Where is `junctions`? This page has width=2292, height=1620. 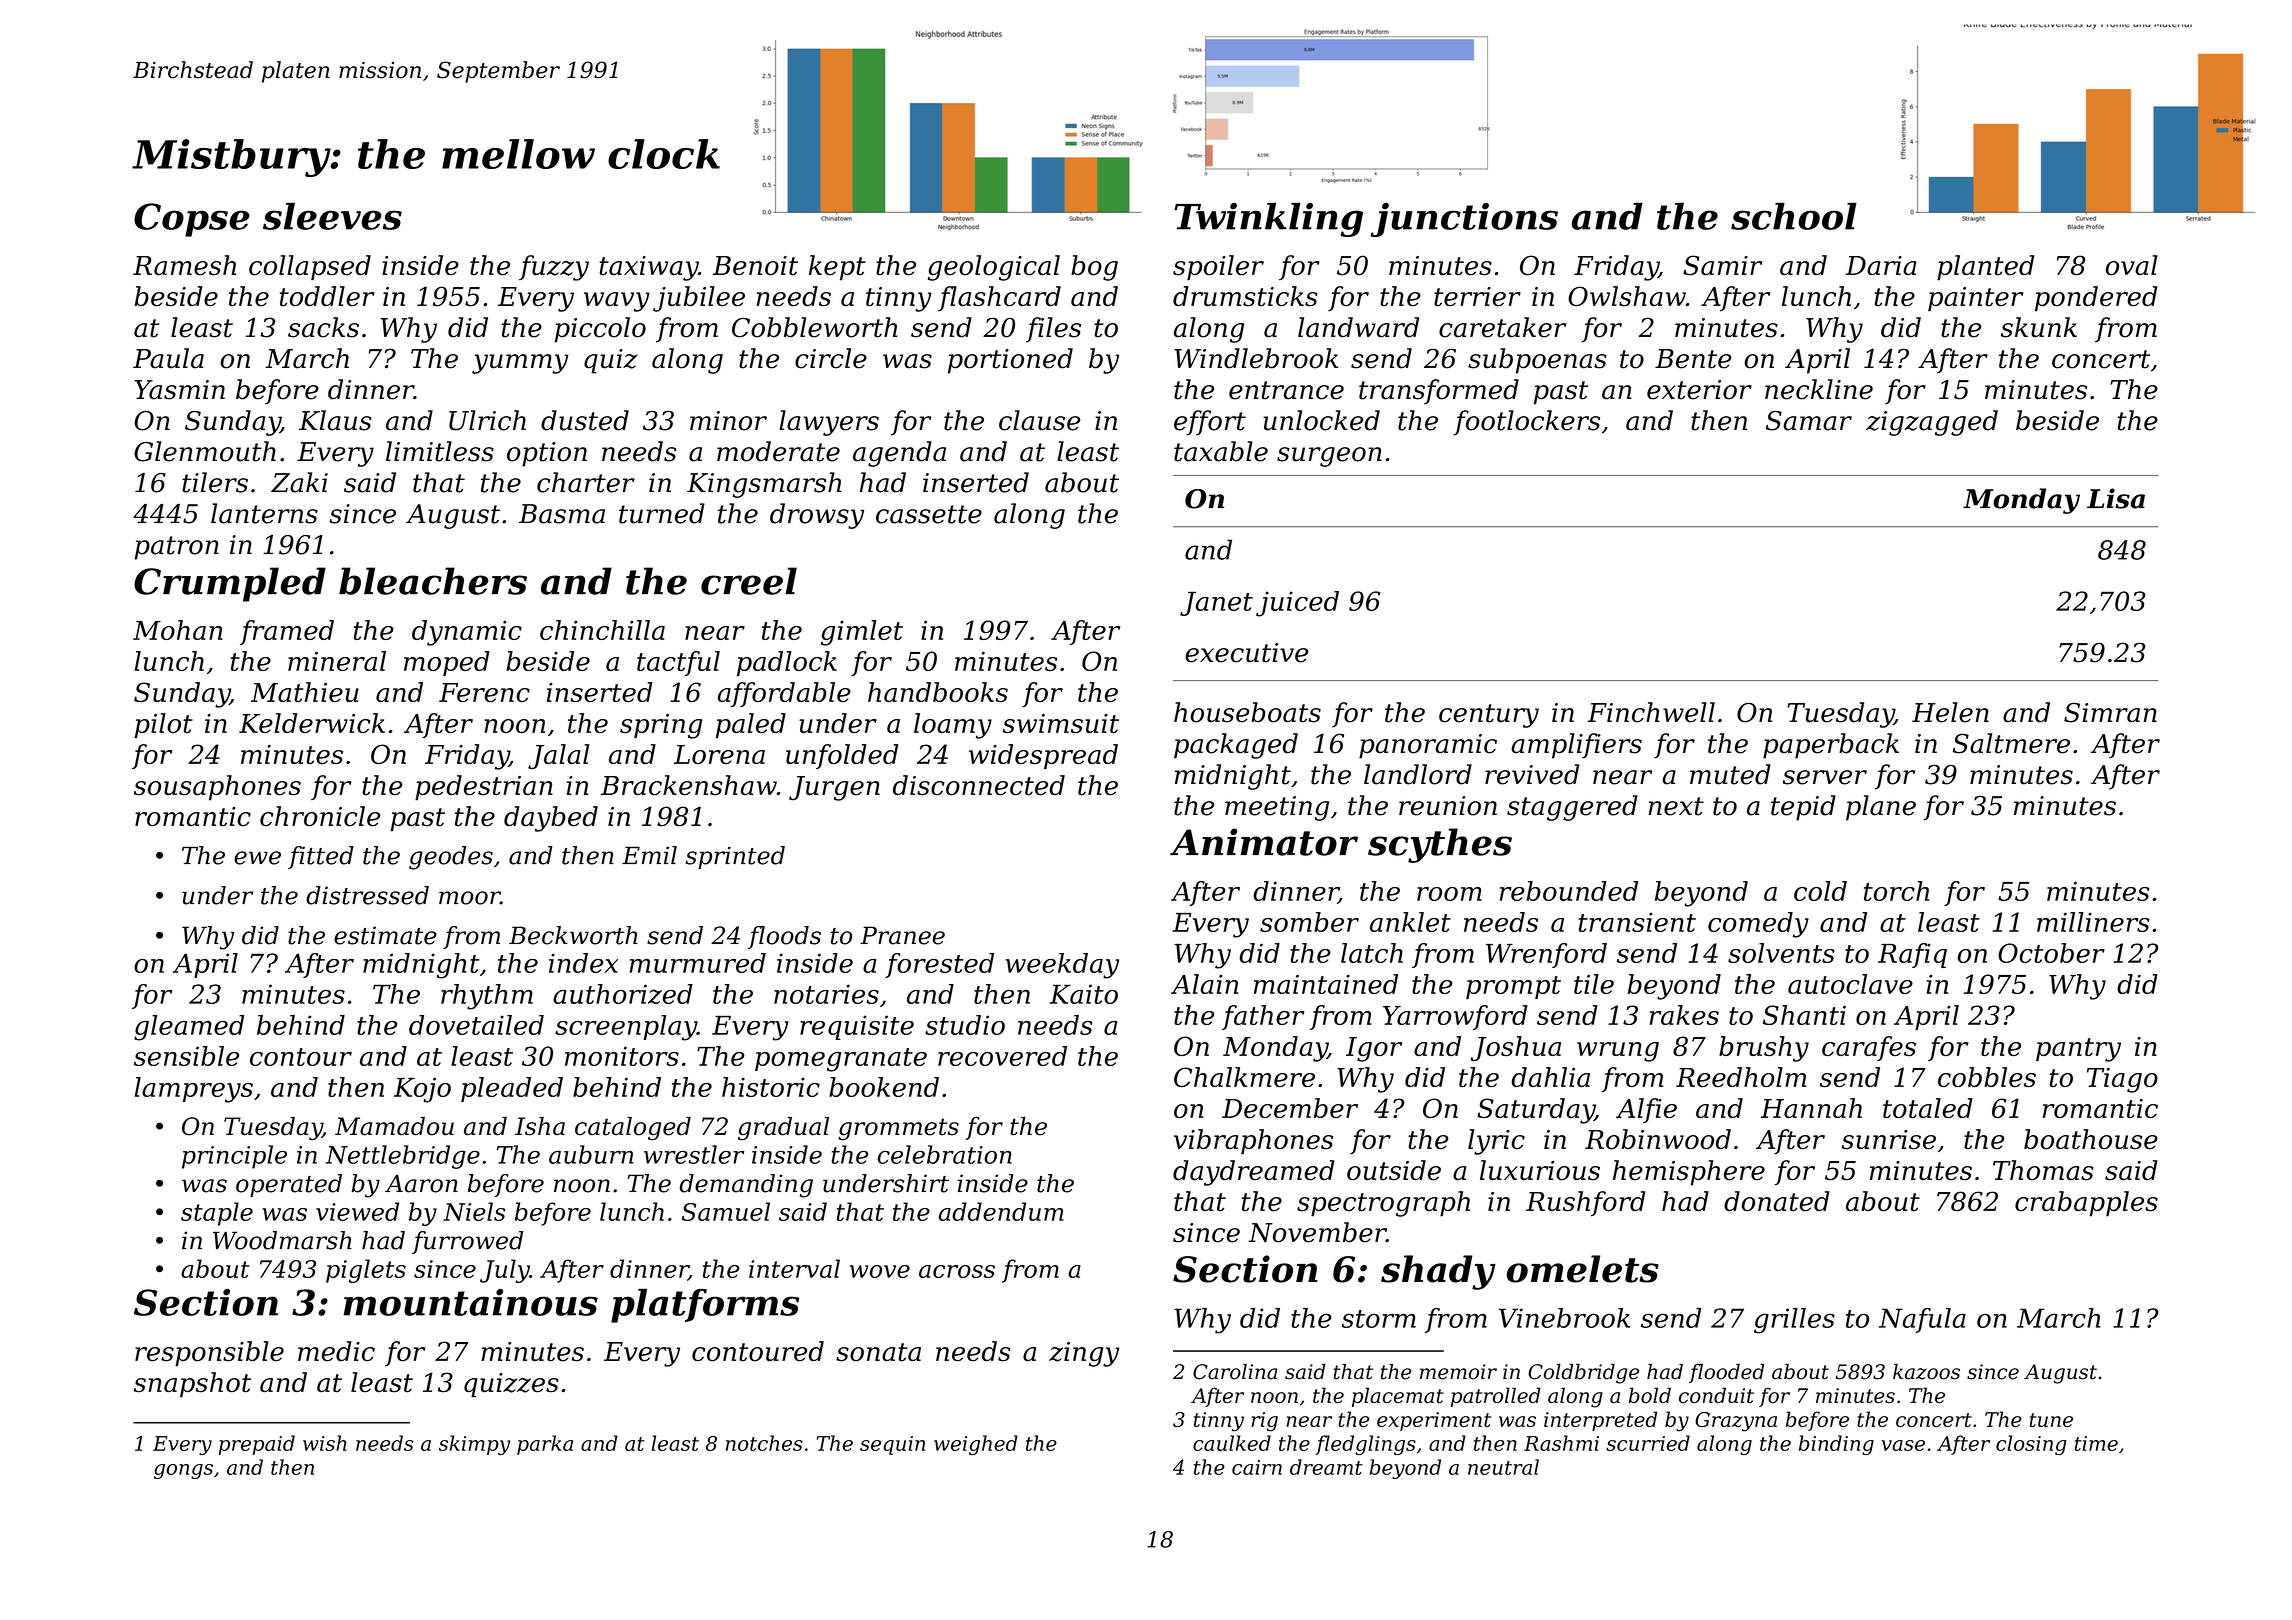 junctions is located at coordinates (1464, 220).
